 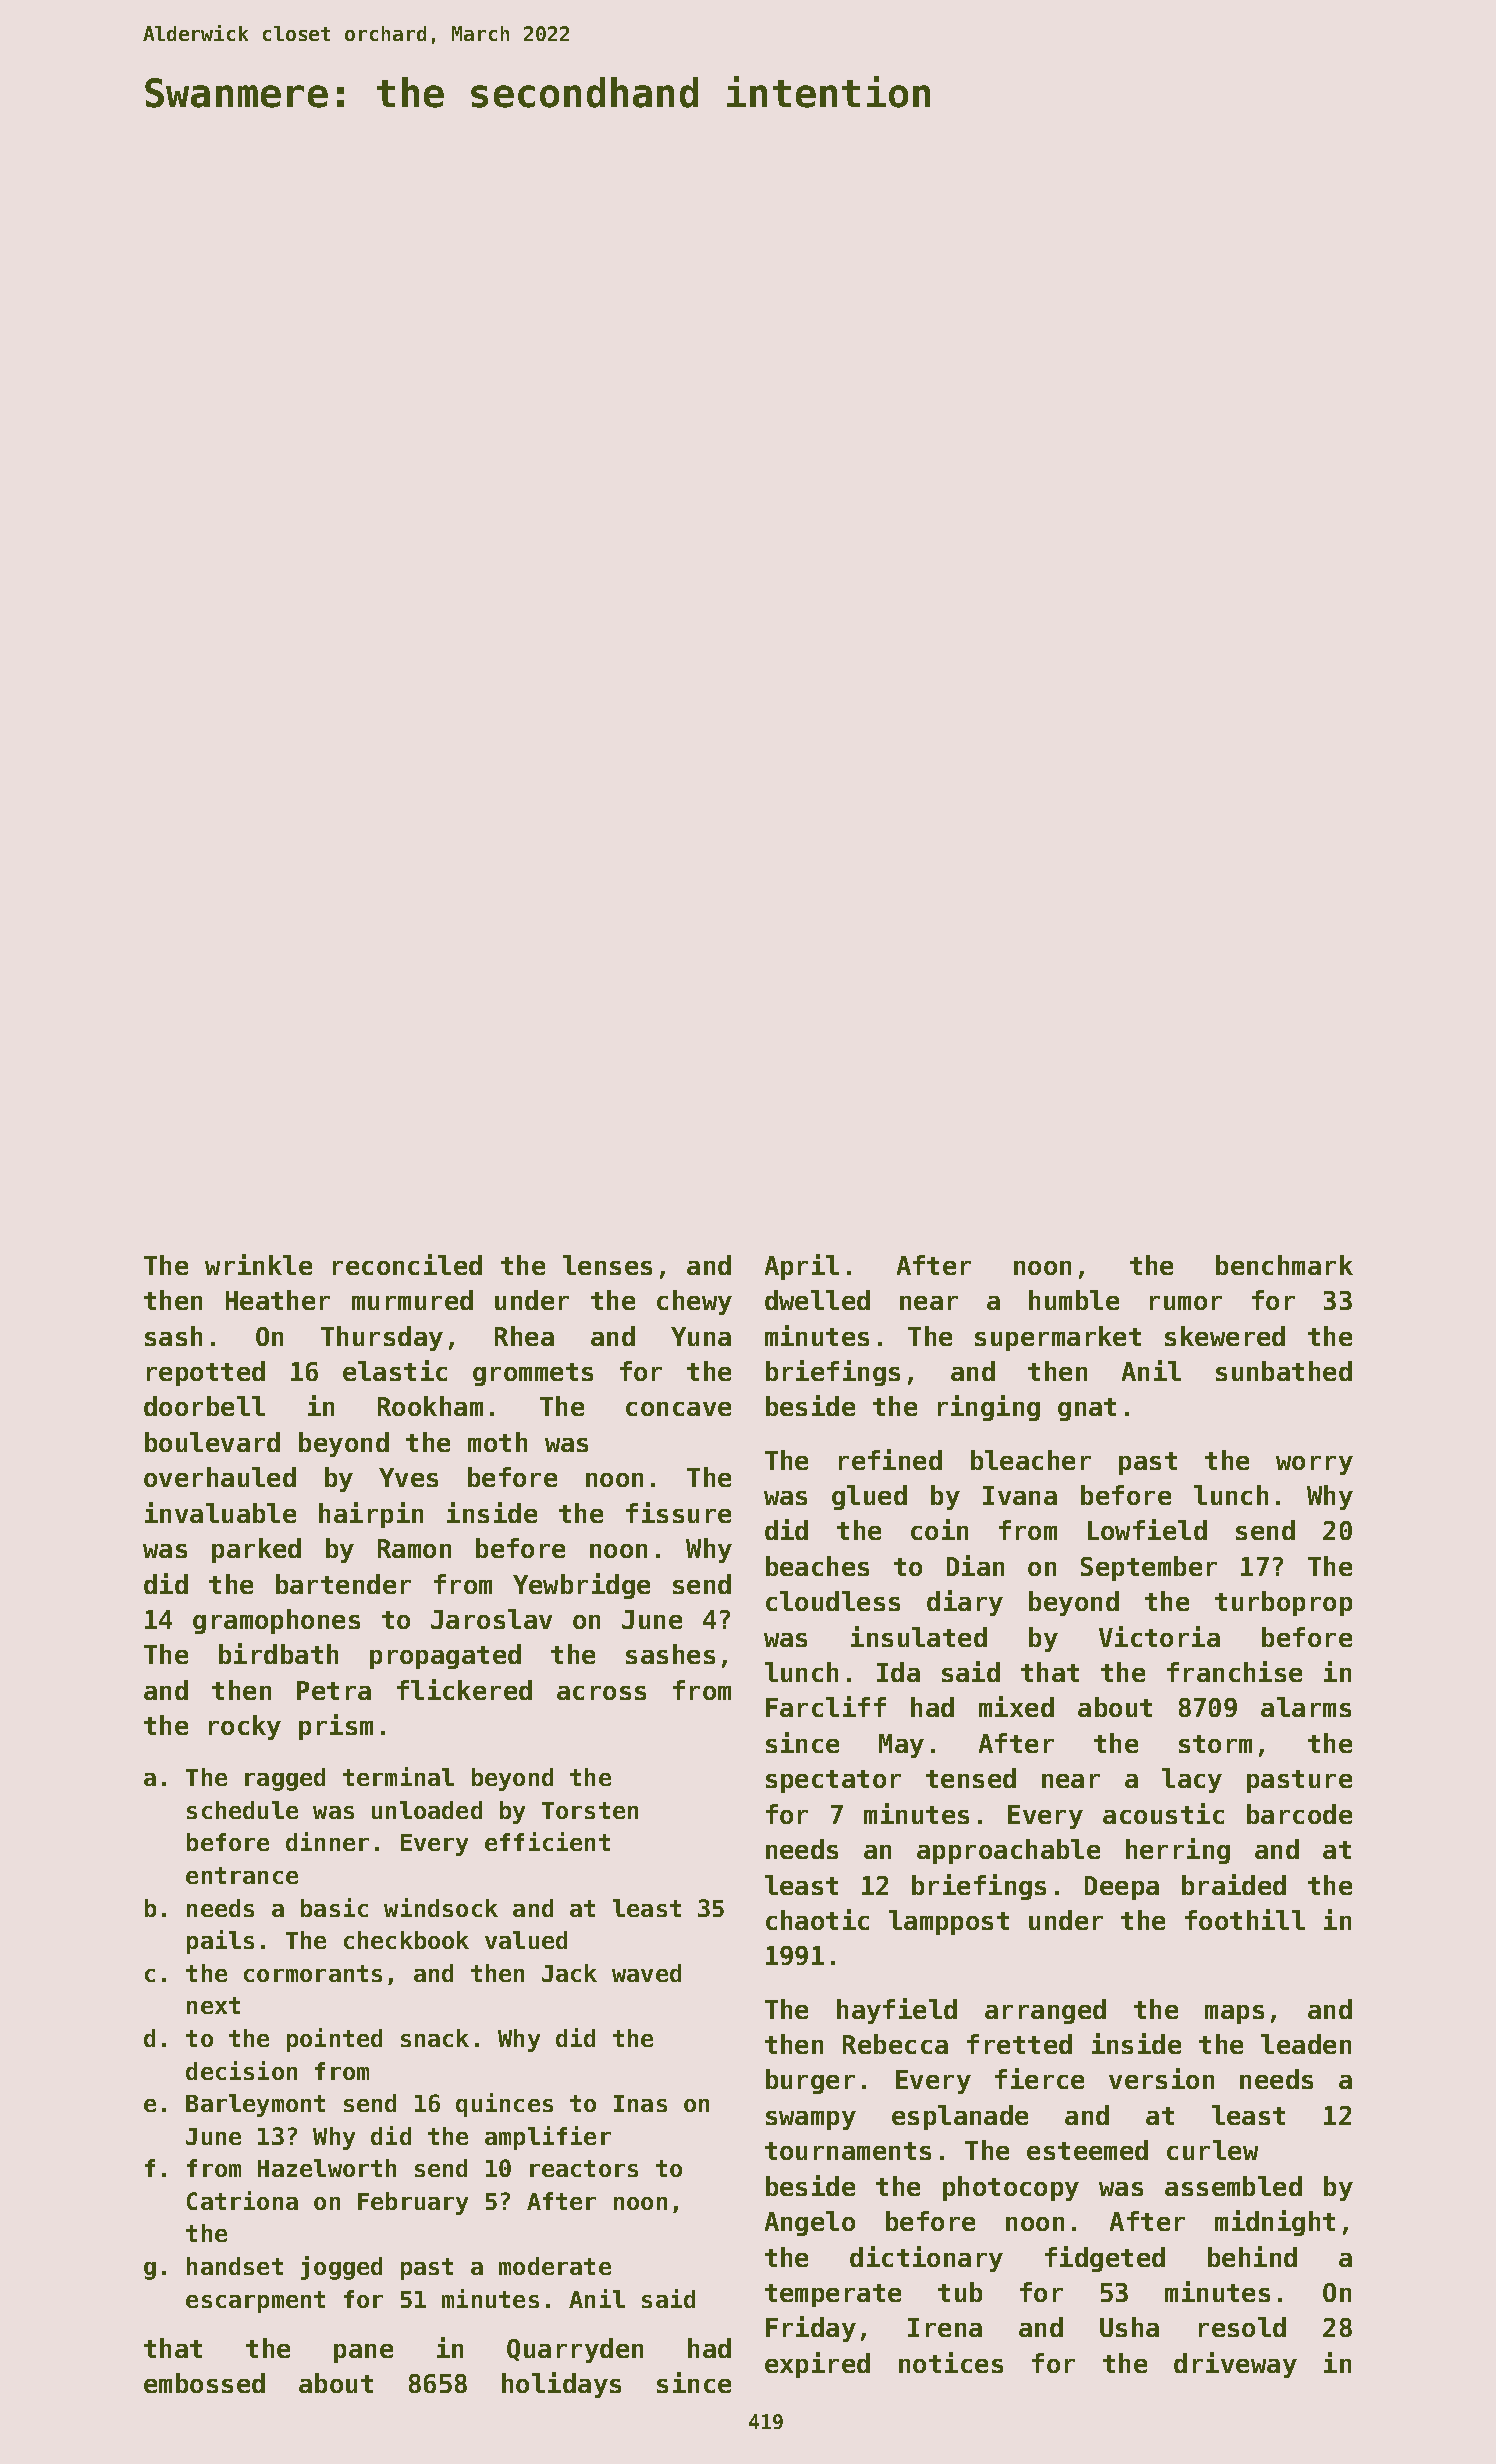 I want to click on leaden, so click(x=1306, y=2044).
